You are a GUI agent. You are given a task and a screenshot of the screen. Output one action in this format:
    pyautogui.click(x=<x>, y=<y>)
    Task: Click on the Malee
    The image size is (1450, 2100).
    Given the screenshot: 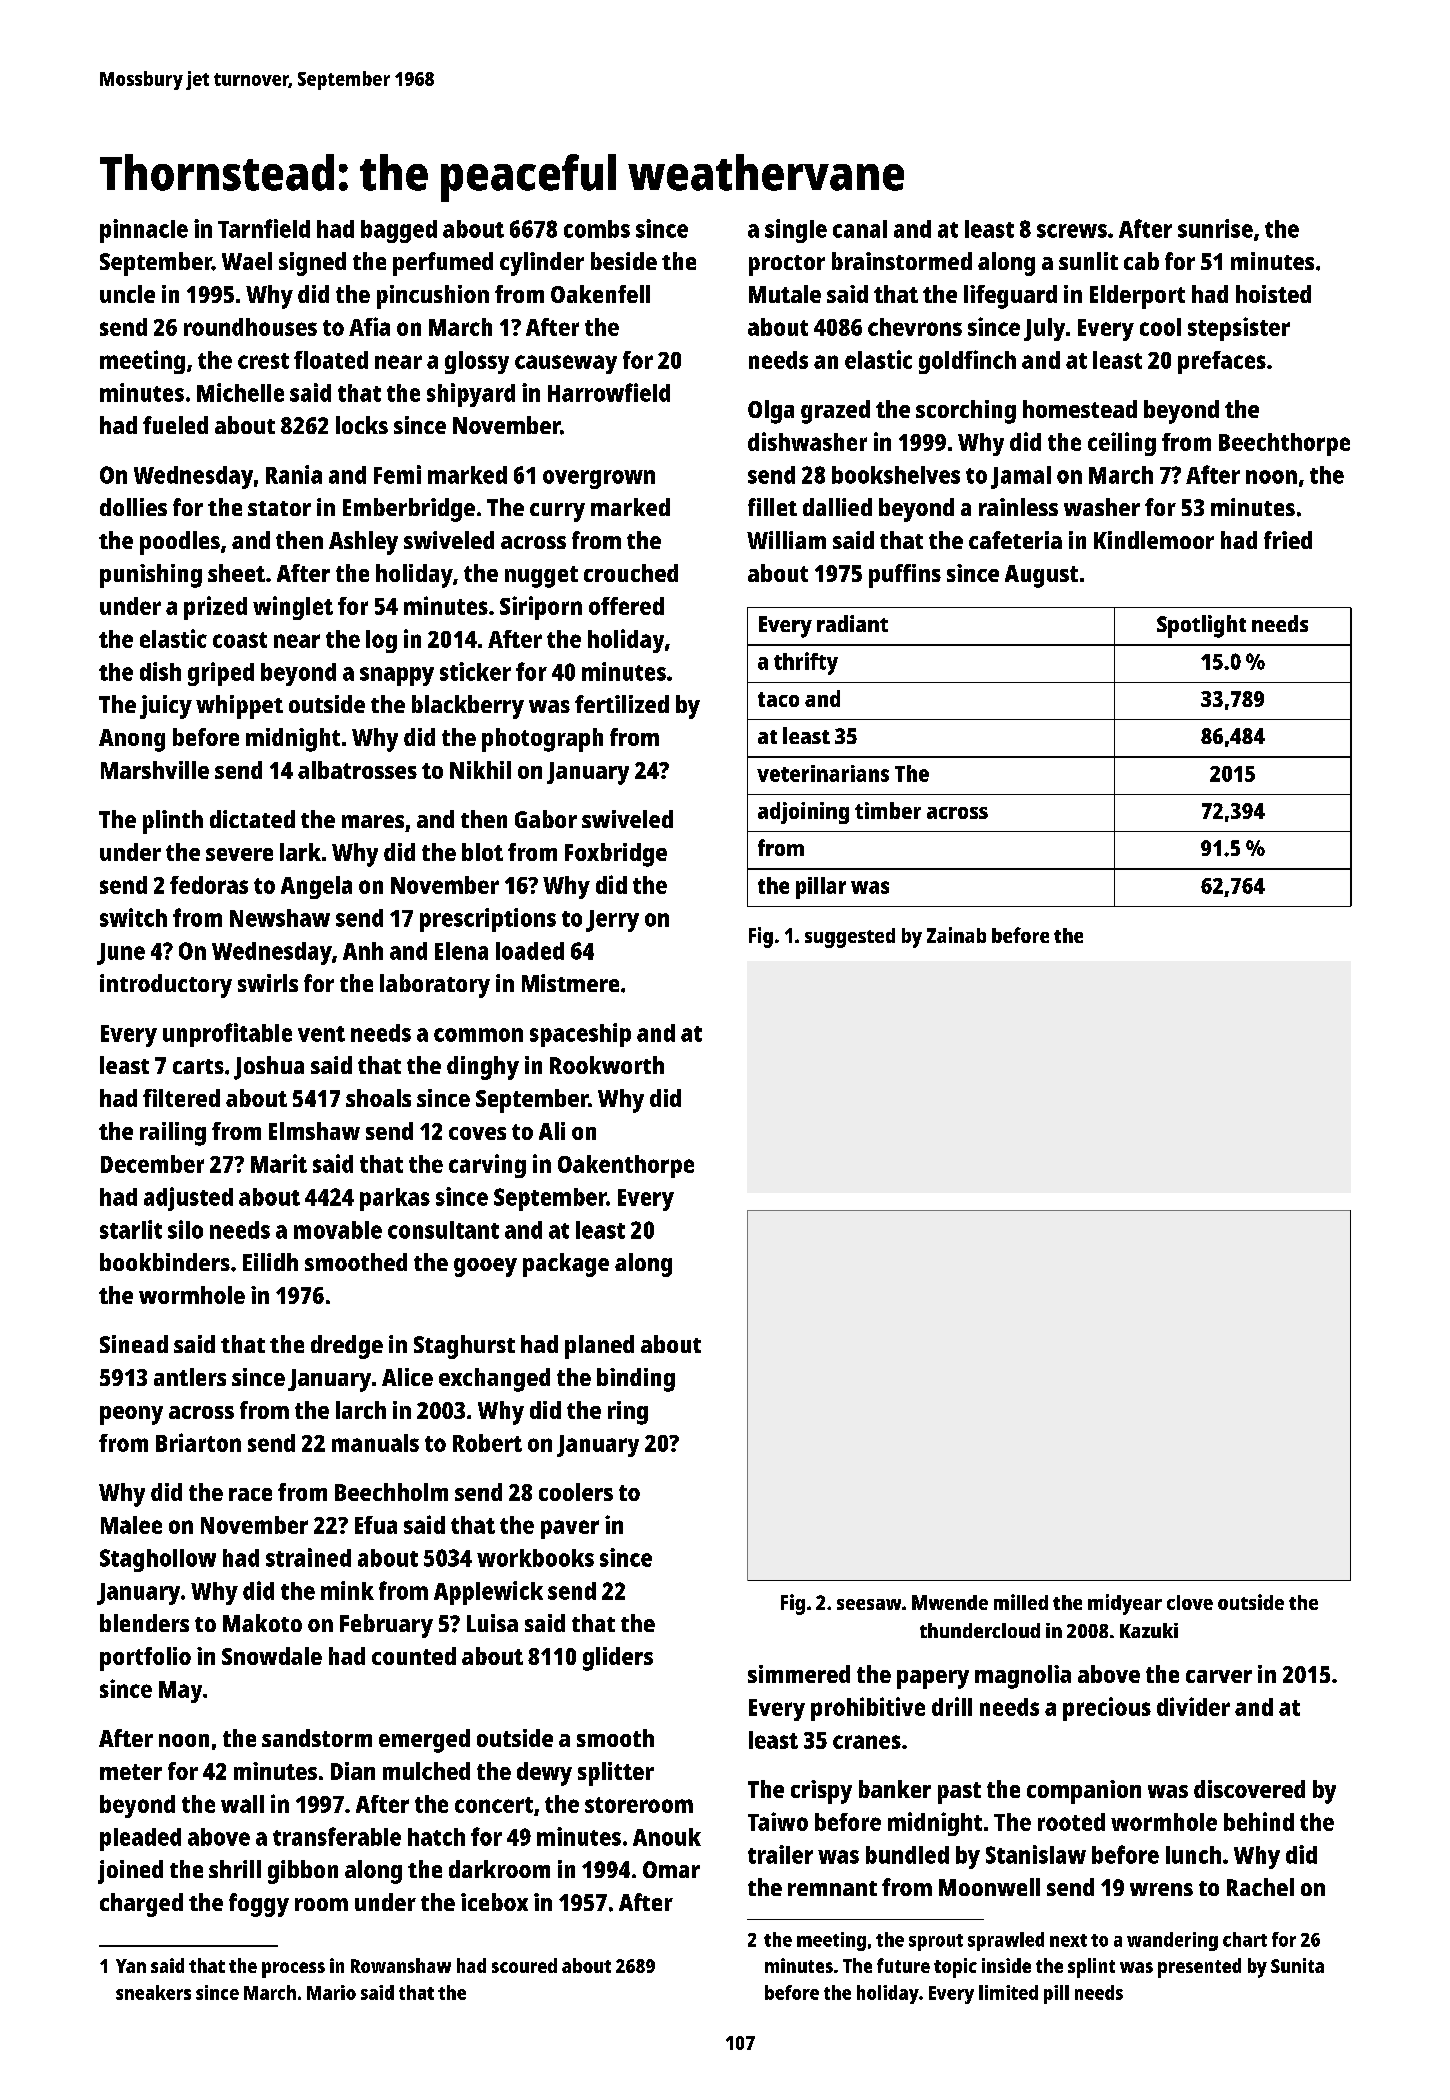 What is the action you would take?
    pyautogui.click(x=131, y=1525)
